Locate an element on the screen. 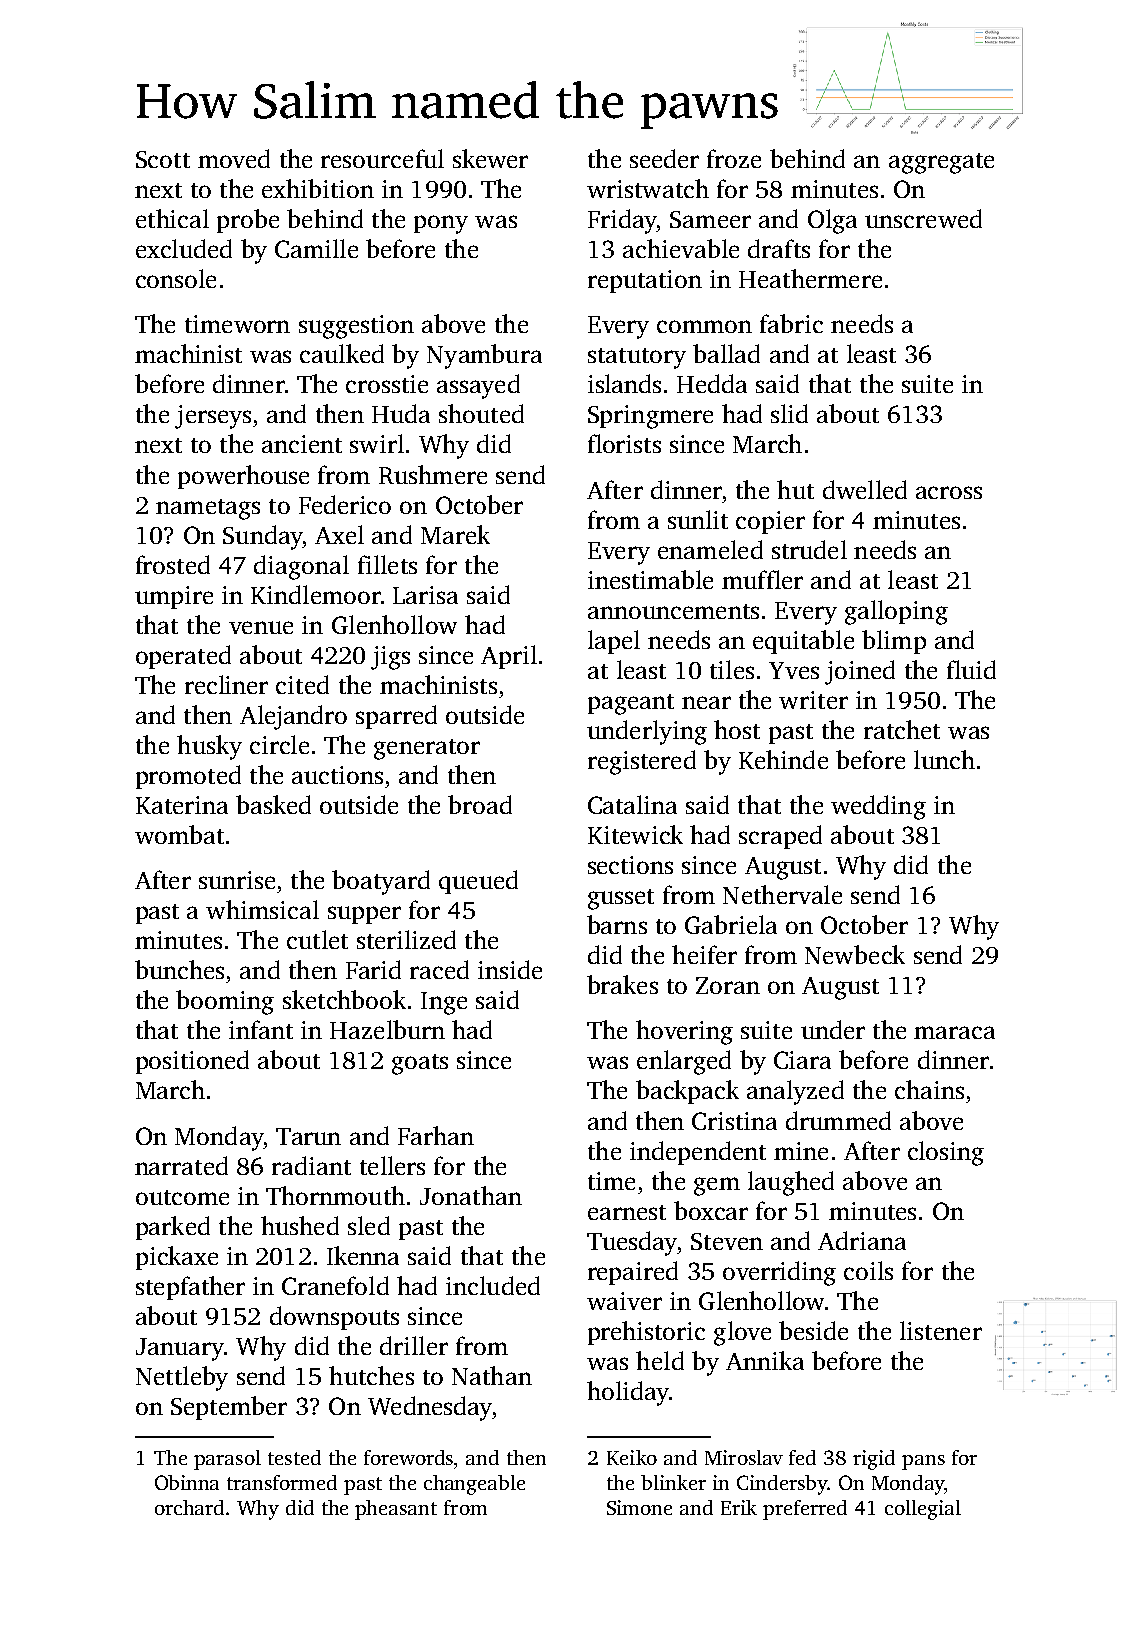  positioned is located at coordinates (192, 1062).
